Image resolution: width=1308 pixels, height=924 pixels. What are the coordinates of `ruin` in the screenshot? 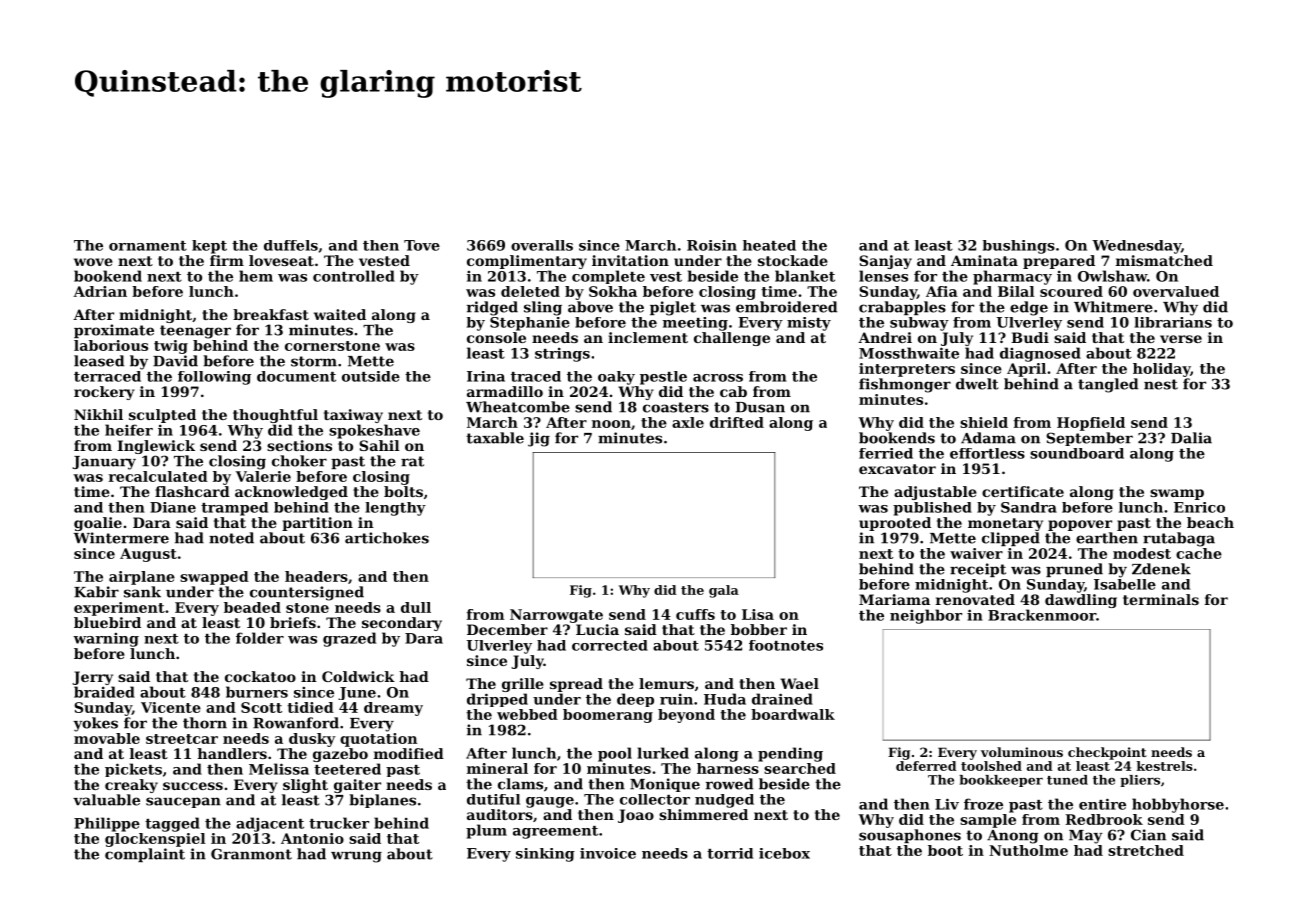 It's located at (676, 699).
